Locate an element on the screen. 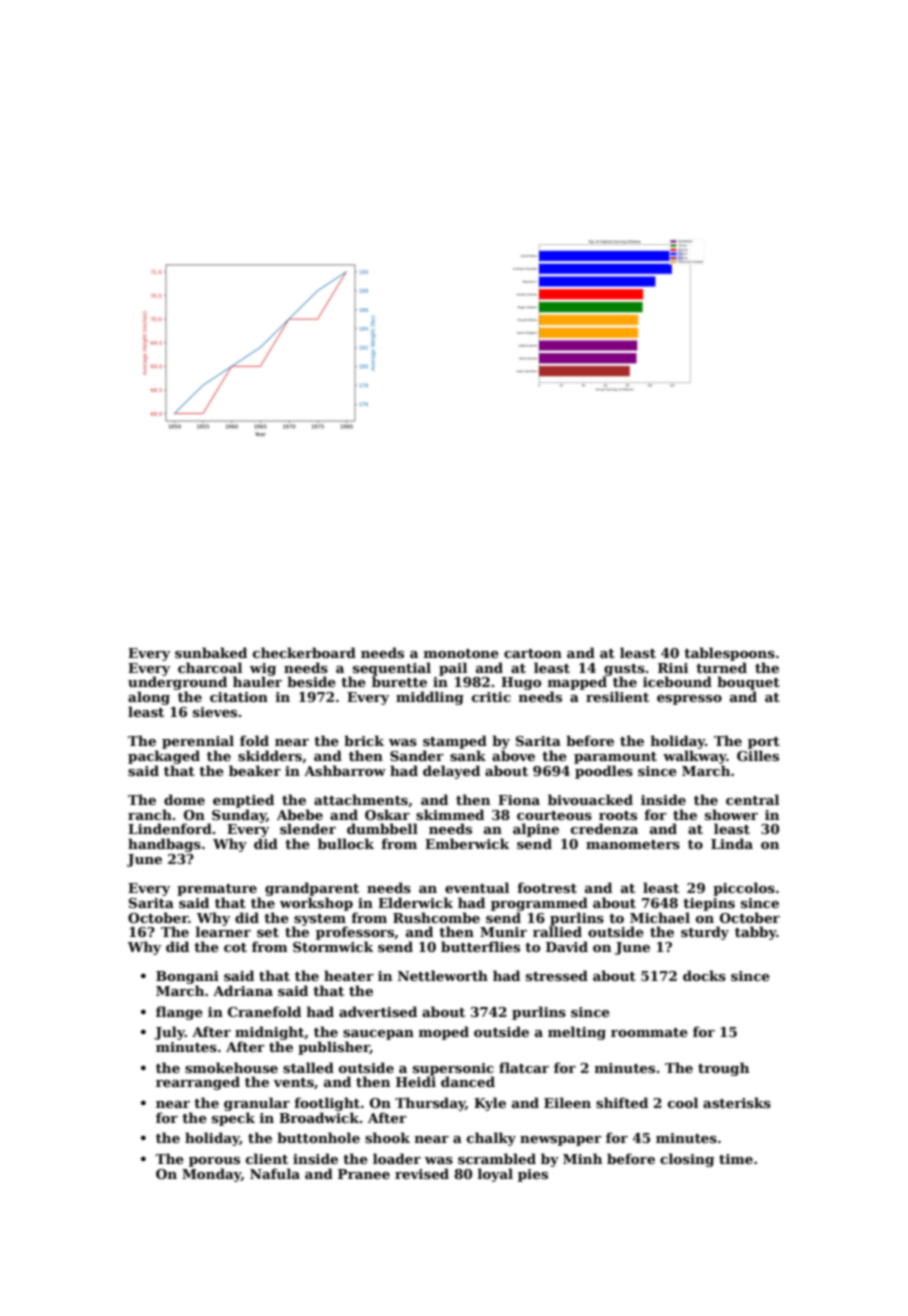 This screenshot has height=1316, width=908. along is located at coordinates (149, 698).
